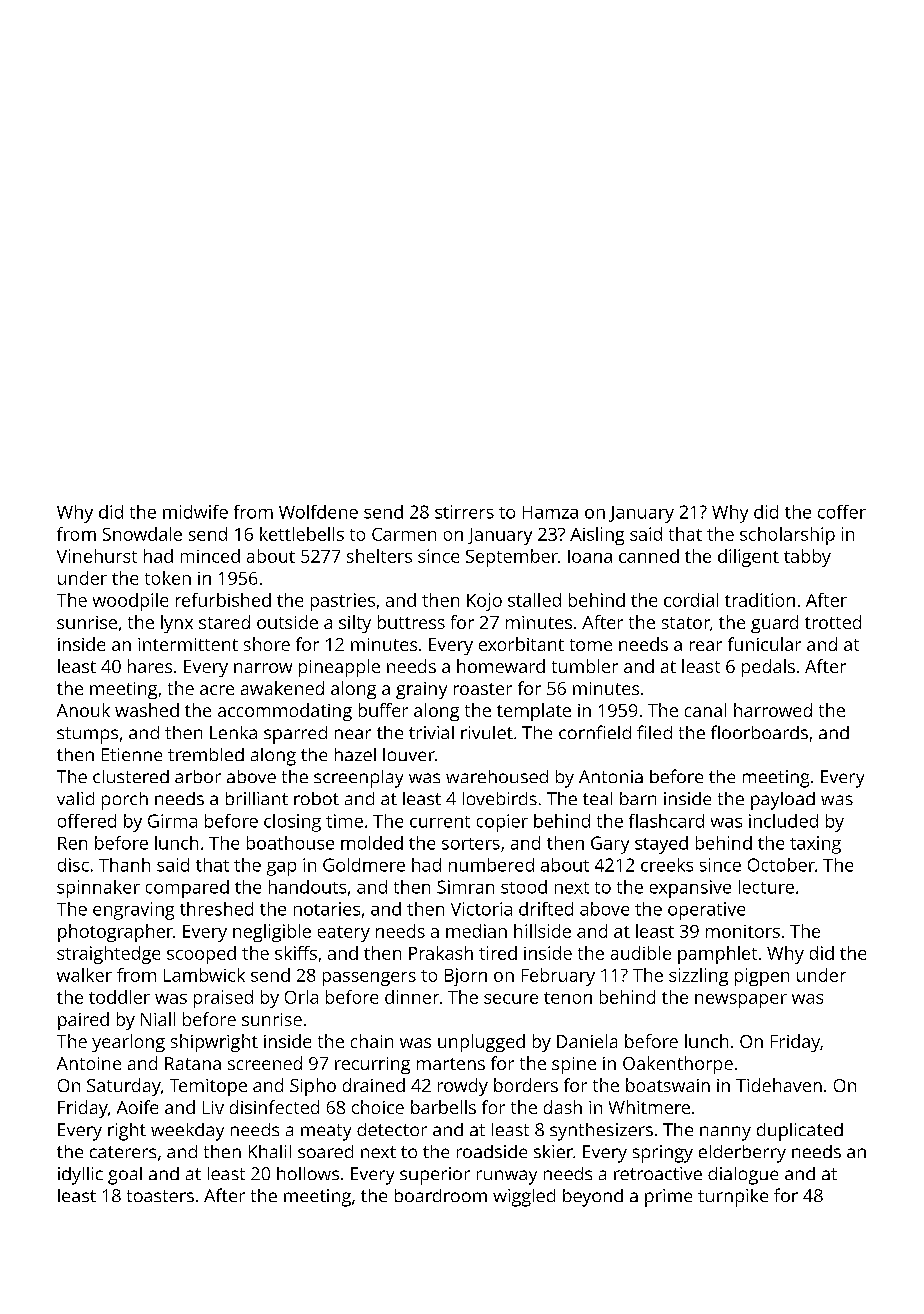 The height and width of the screenshot is (1314, 924). I want to click on idyllic, so click(80, 1176).
